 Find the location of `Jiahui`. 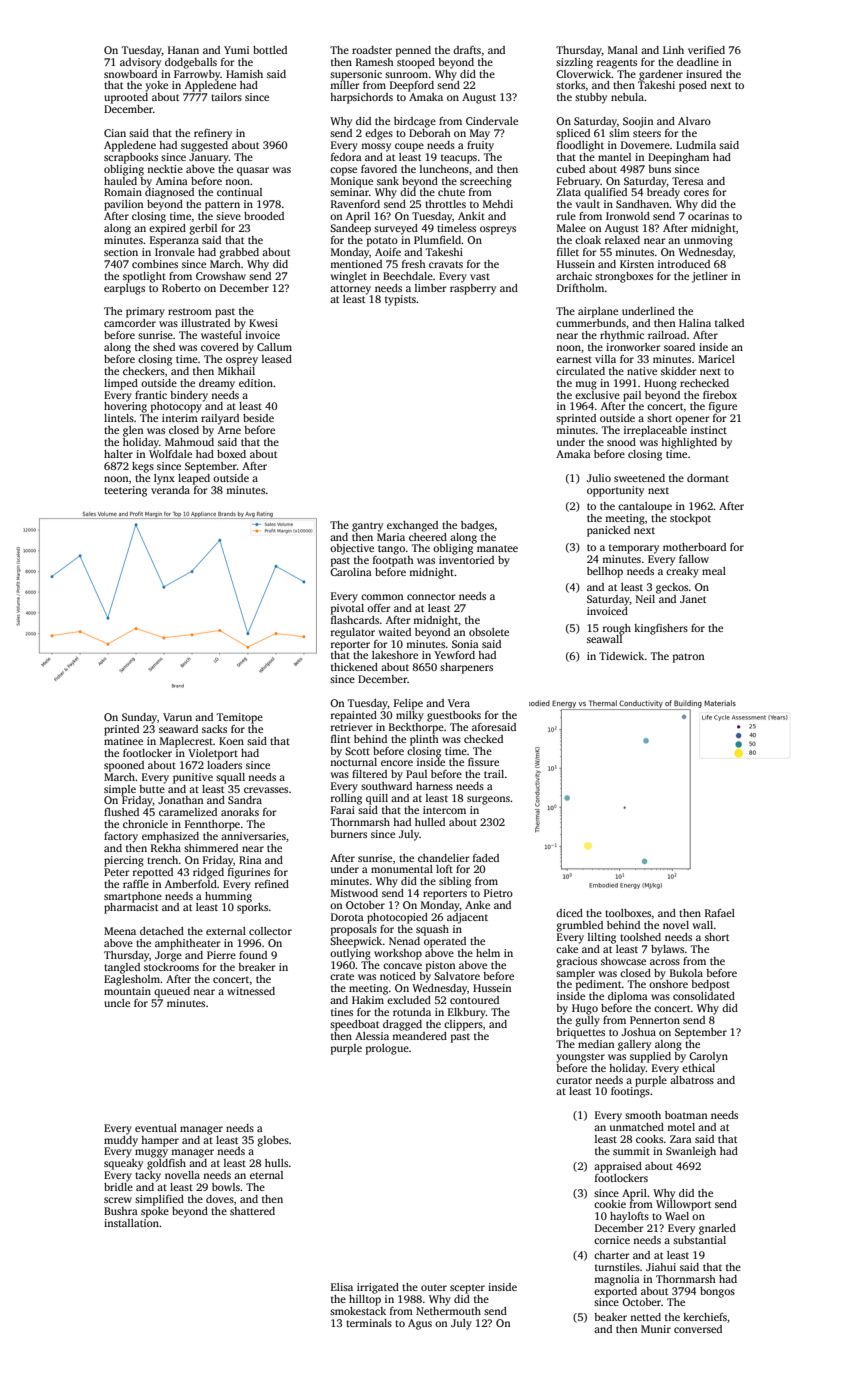

Jiahui is located at coordinates (661, 1267).
